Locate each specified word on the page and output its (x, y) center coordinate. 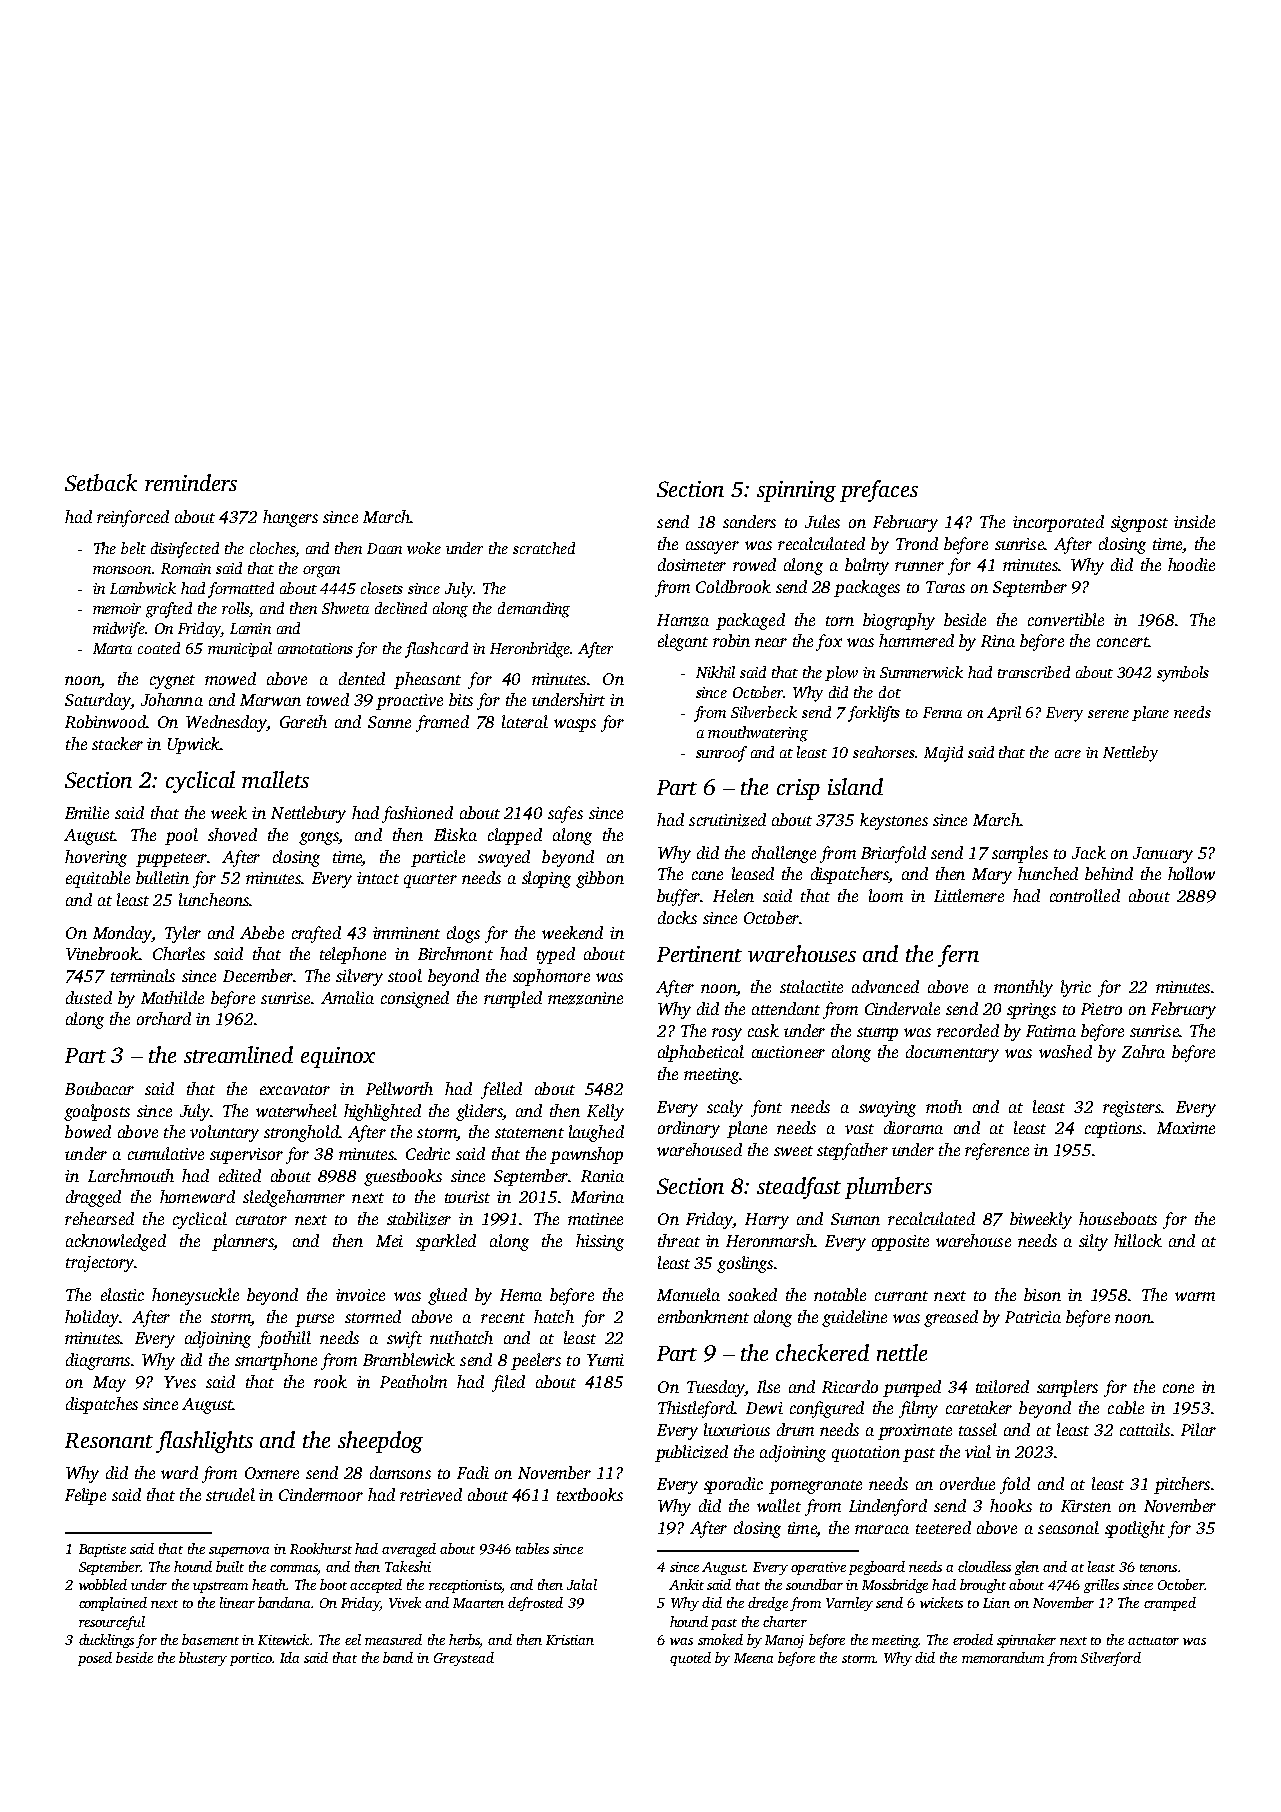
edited (240, 1175)
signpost (1139, 524)
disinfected (185, 550)
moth (944, 1106)
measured (393, 1639)
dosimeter (692, 564)
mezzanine (585, 998)
